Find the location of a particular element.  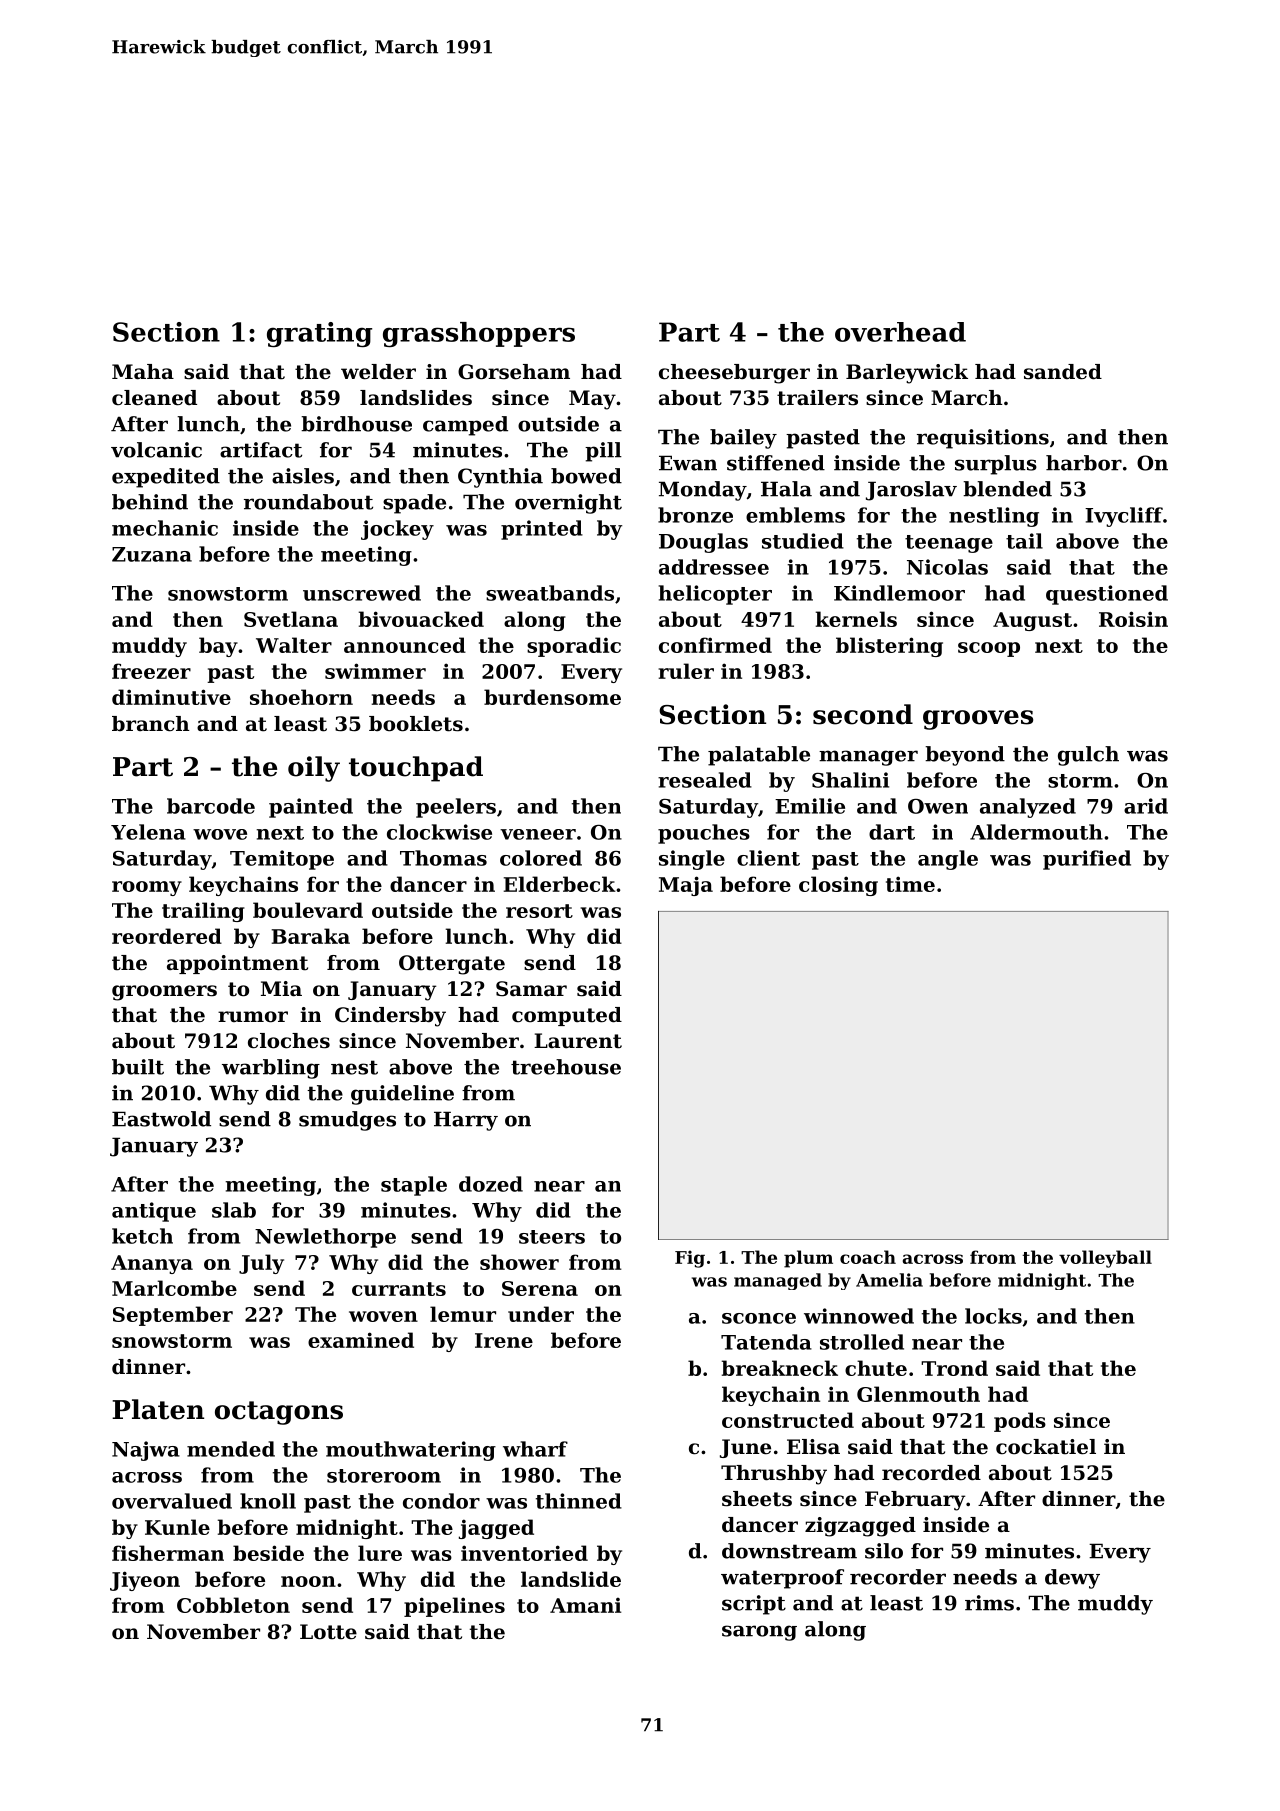

cockatiel is located at coordinates (1046, 1447).
